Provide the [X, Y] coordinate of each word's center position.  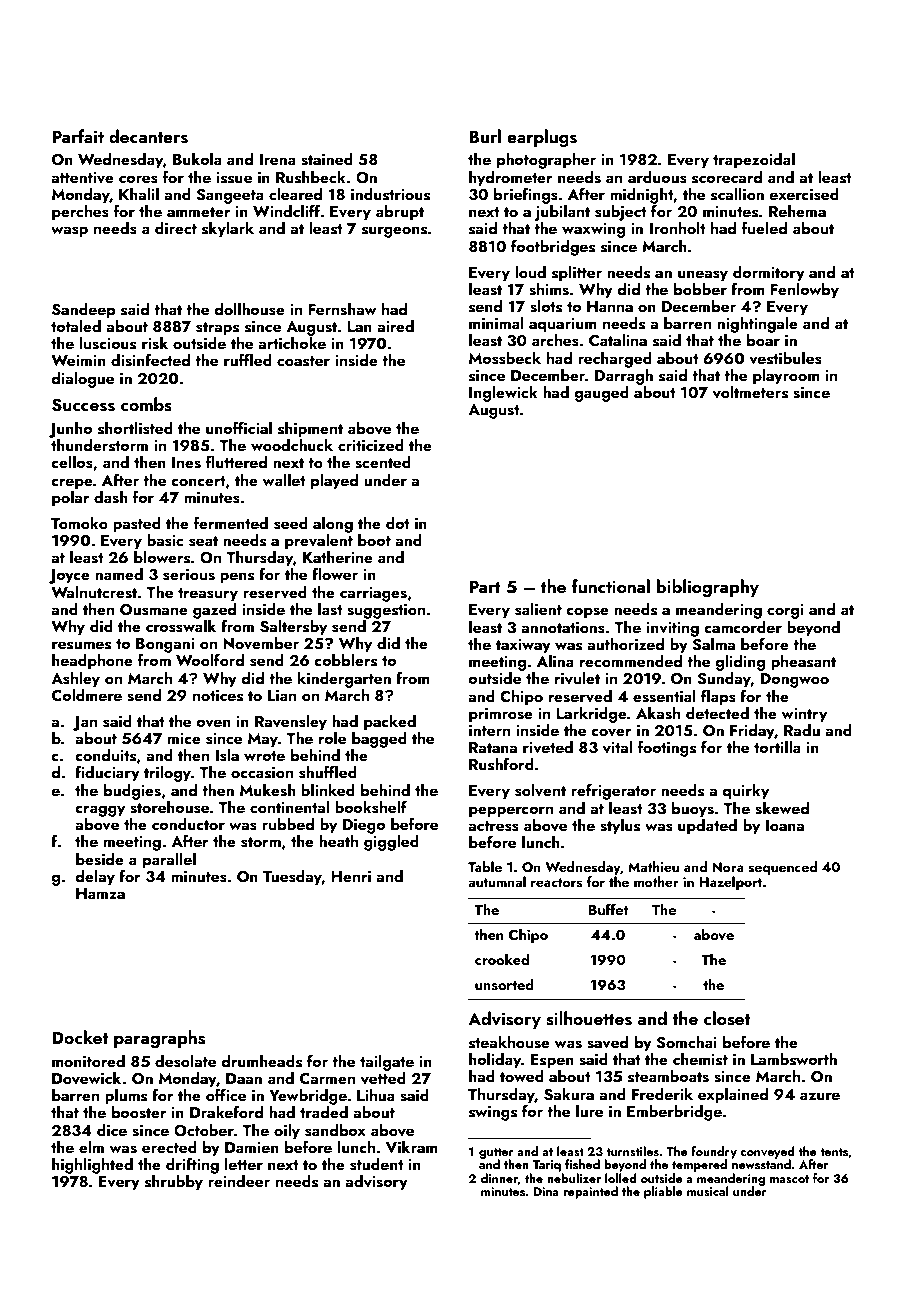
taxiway [523, 646]
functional [611, 586]
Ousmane [154, 610]
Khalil [139, 194]
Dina [546, 1191]
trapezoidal [754, 161]
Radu [802, 730]
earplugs [542, 138]
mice [184, 738]
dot [398, 523]
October [204, 1130]
